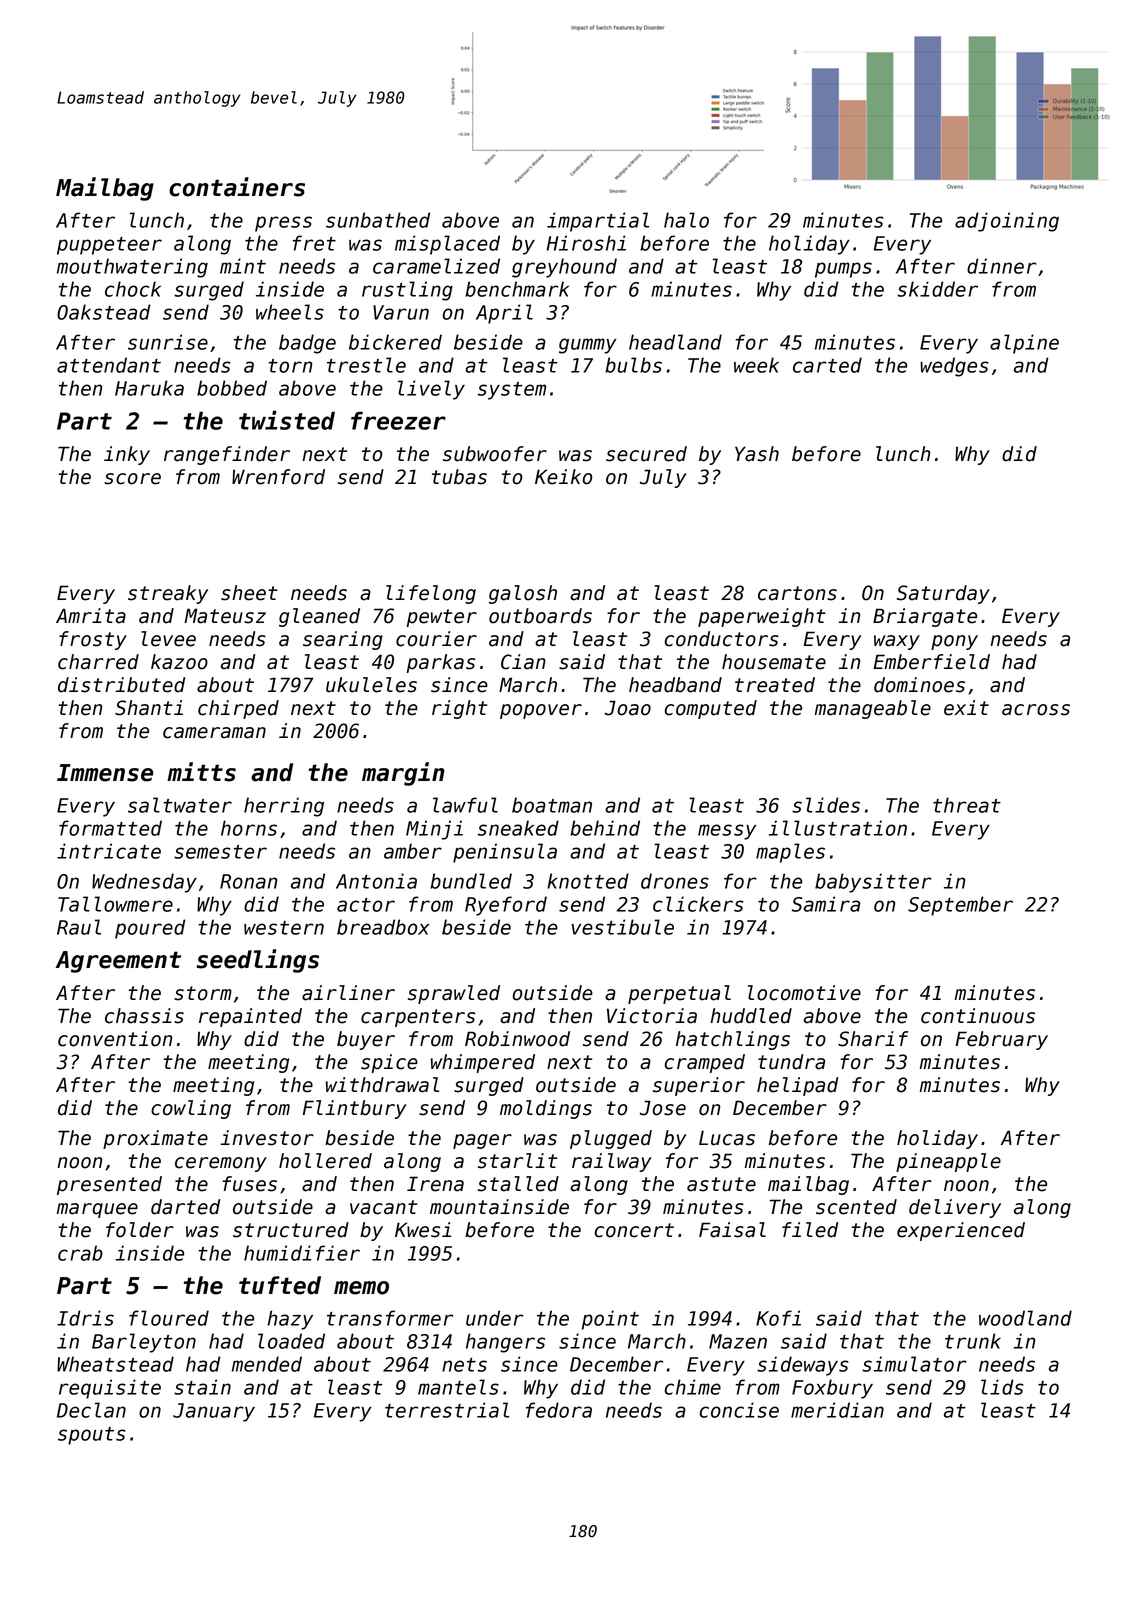  Describe the element at coordinates (686, 220) in the screenshot. I see `halo` at that location.
